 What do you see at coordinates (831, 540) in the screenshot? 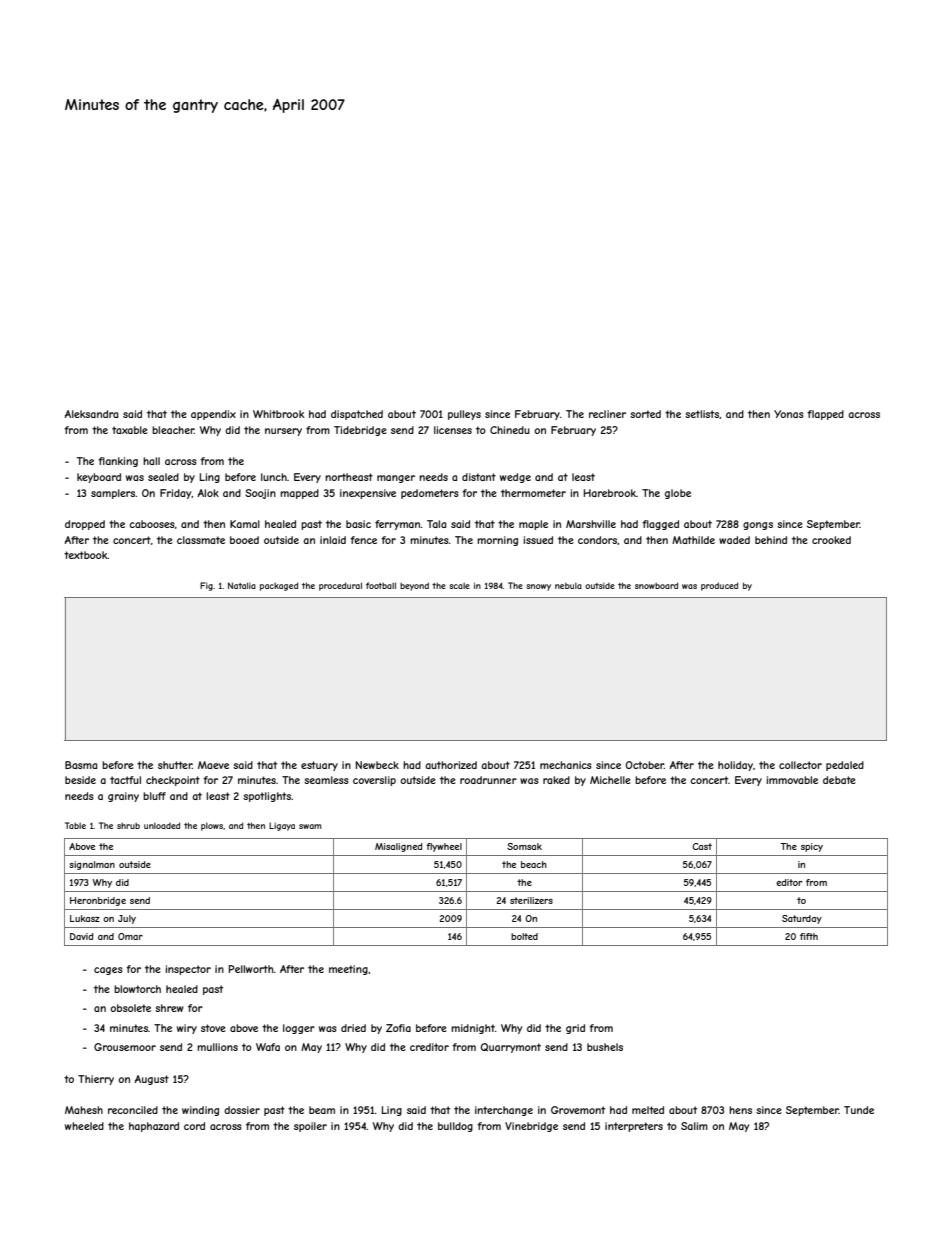
I see `crooked` at bounding box center [831, 540].
